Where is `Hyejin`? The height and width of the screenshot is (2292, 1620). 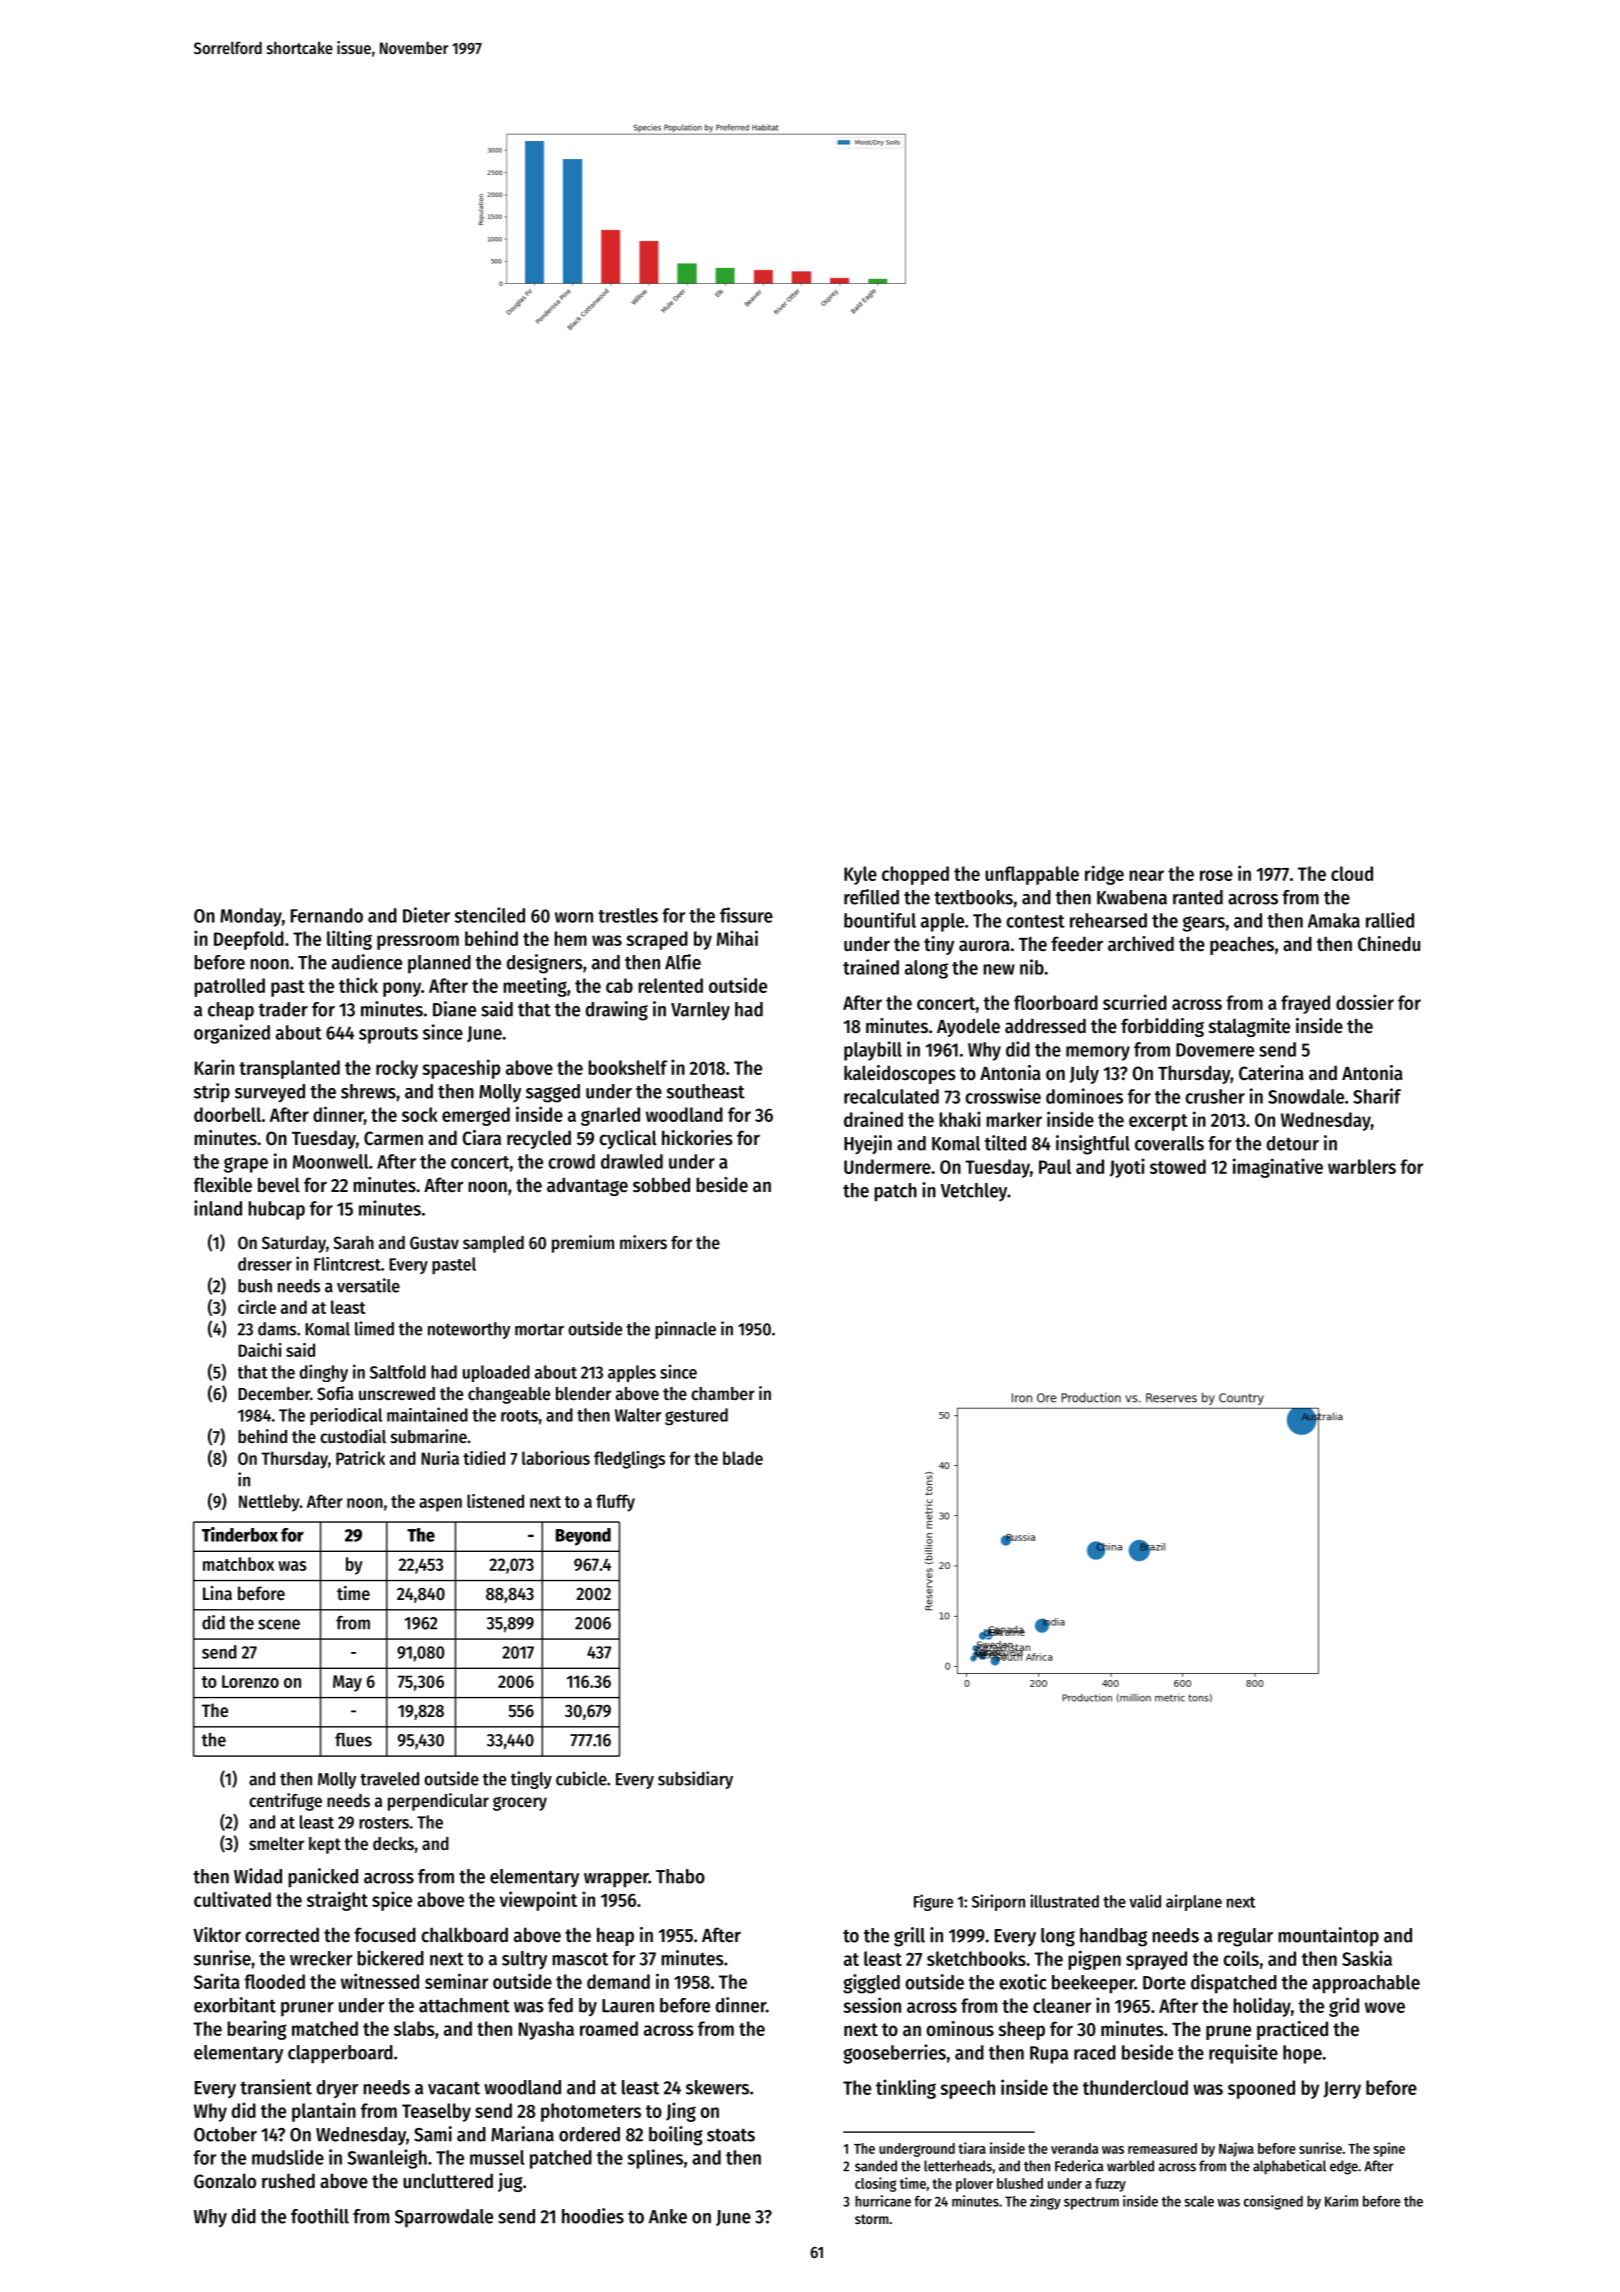 Hyejin is located at coordinates (868, 1145).
